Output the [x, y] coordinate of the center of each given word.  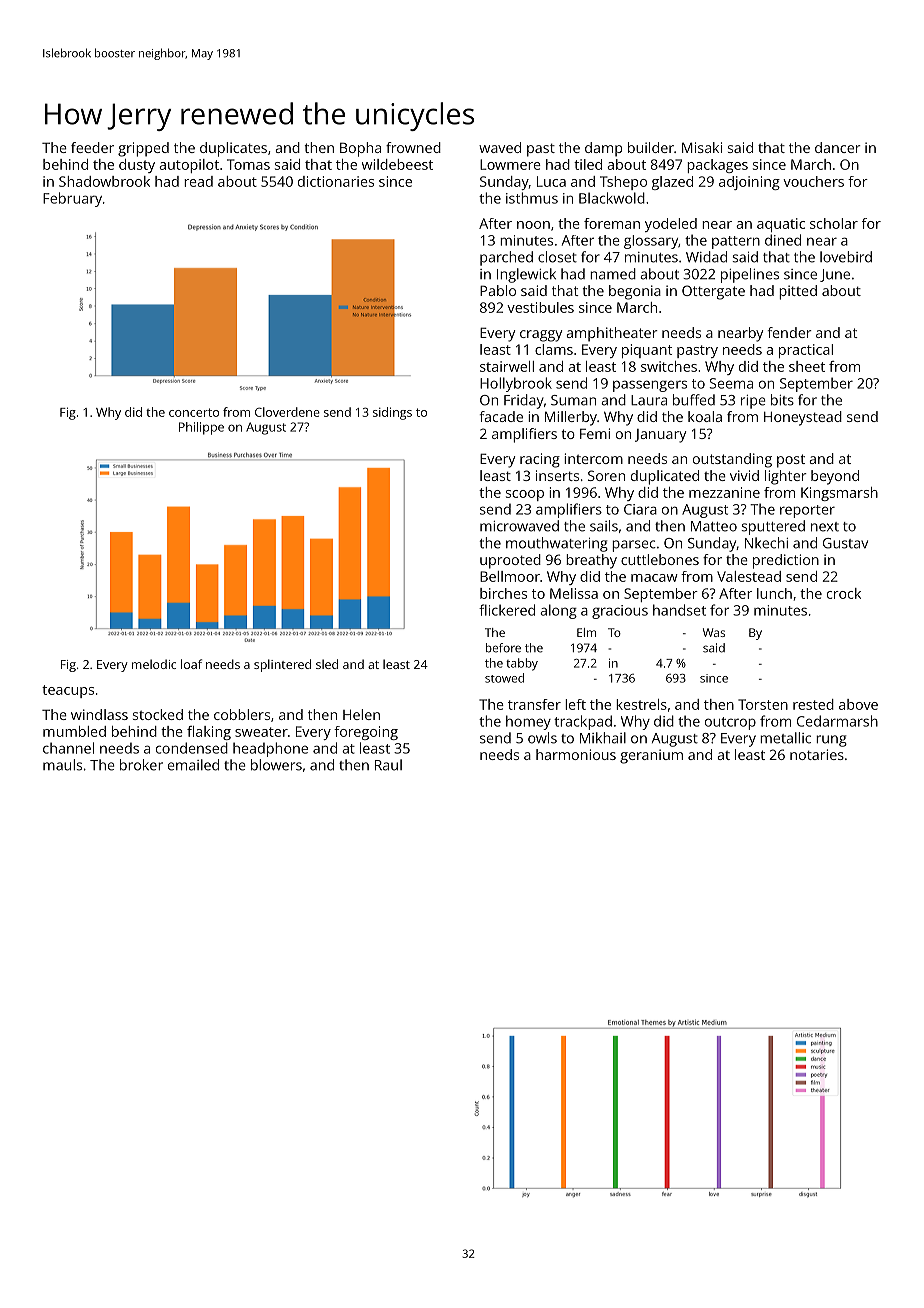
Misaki [702, 147]
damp [603, 149]
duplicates [233, 149]
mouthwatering [557, 544]
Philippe [201, 428]
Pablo [498, 290]
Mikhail [603, 738]
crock [844, 593]
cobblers [242, 714]
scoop [525, 495]
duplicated [665, 477]
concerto [194, 412]
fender [790, 332]
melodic [154, 664]
